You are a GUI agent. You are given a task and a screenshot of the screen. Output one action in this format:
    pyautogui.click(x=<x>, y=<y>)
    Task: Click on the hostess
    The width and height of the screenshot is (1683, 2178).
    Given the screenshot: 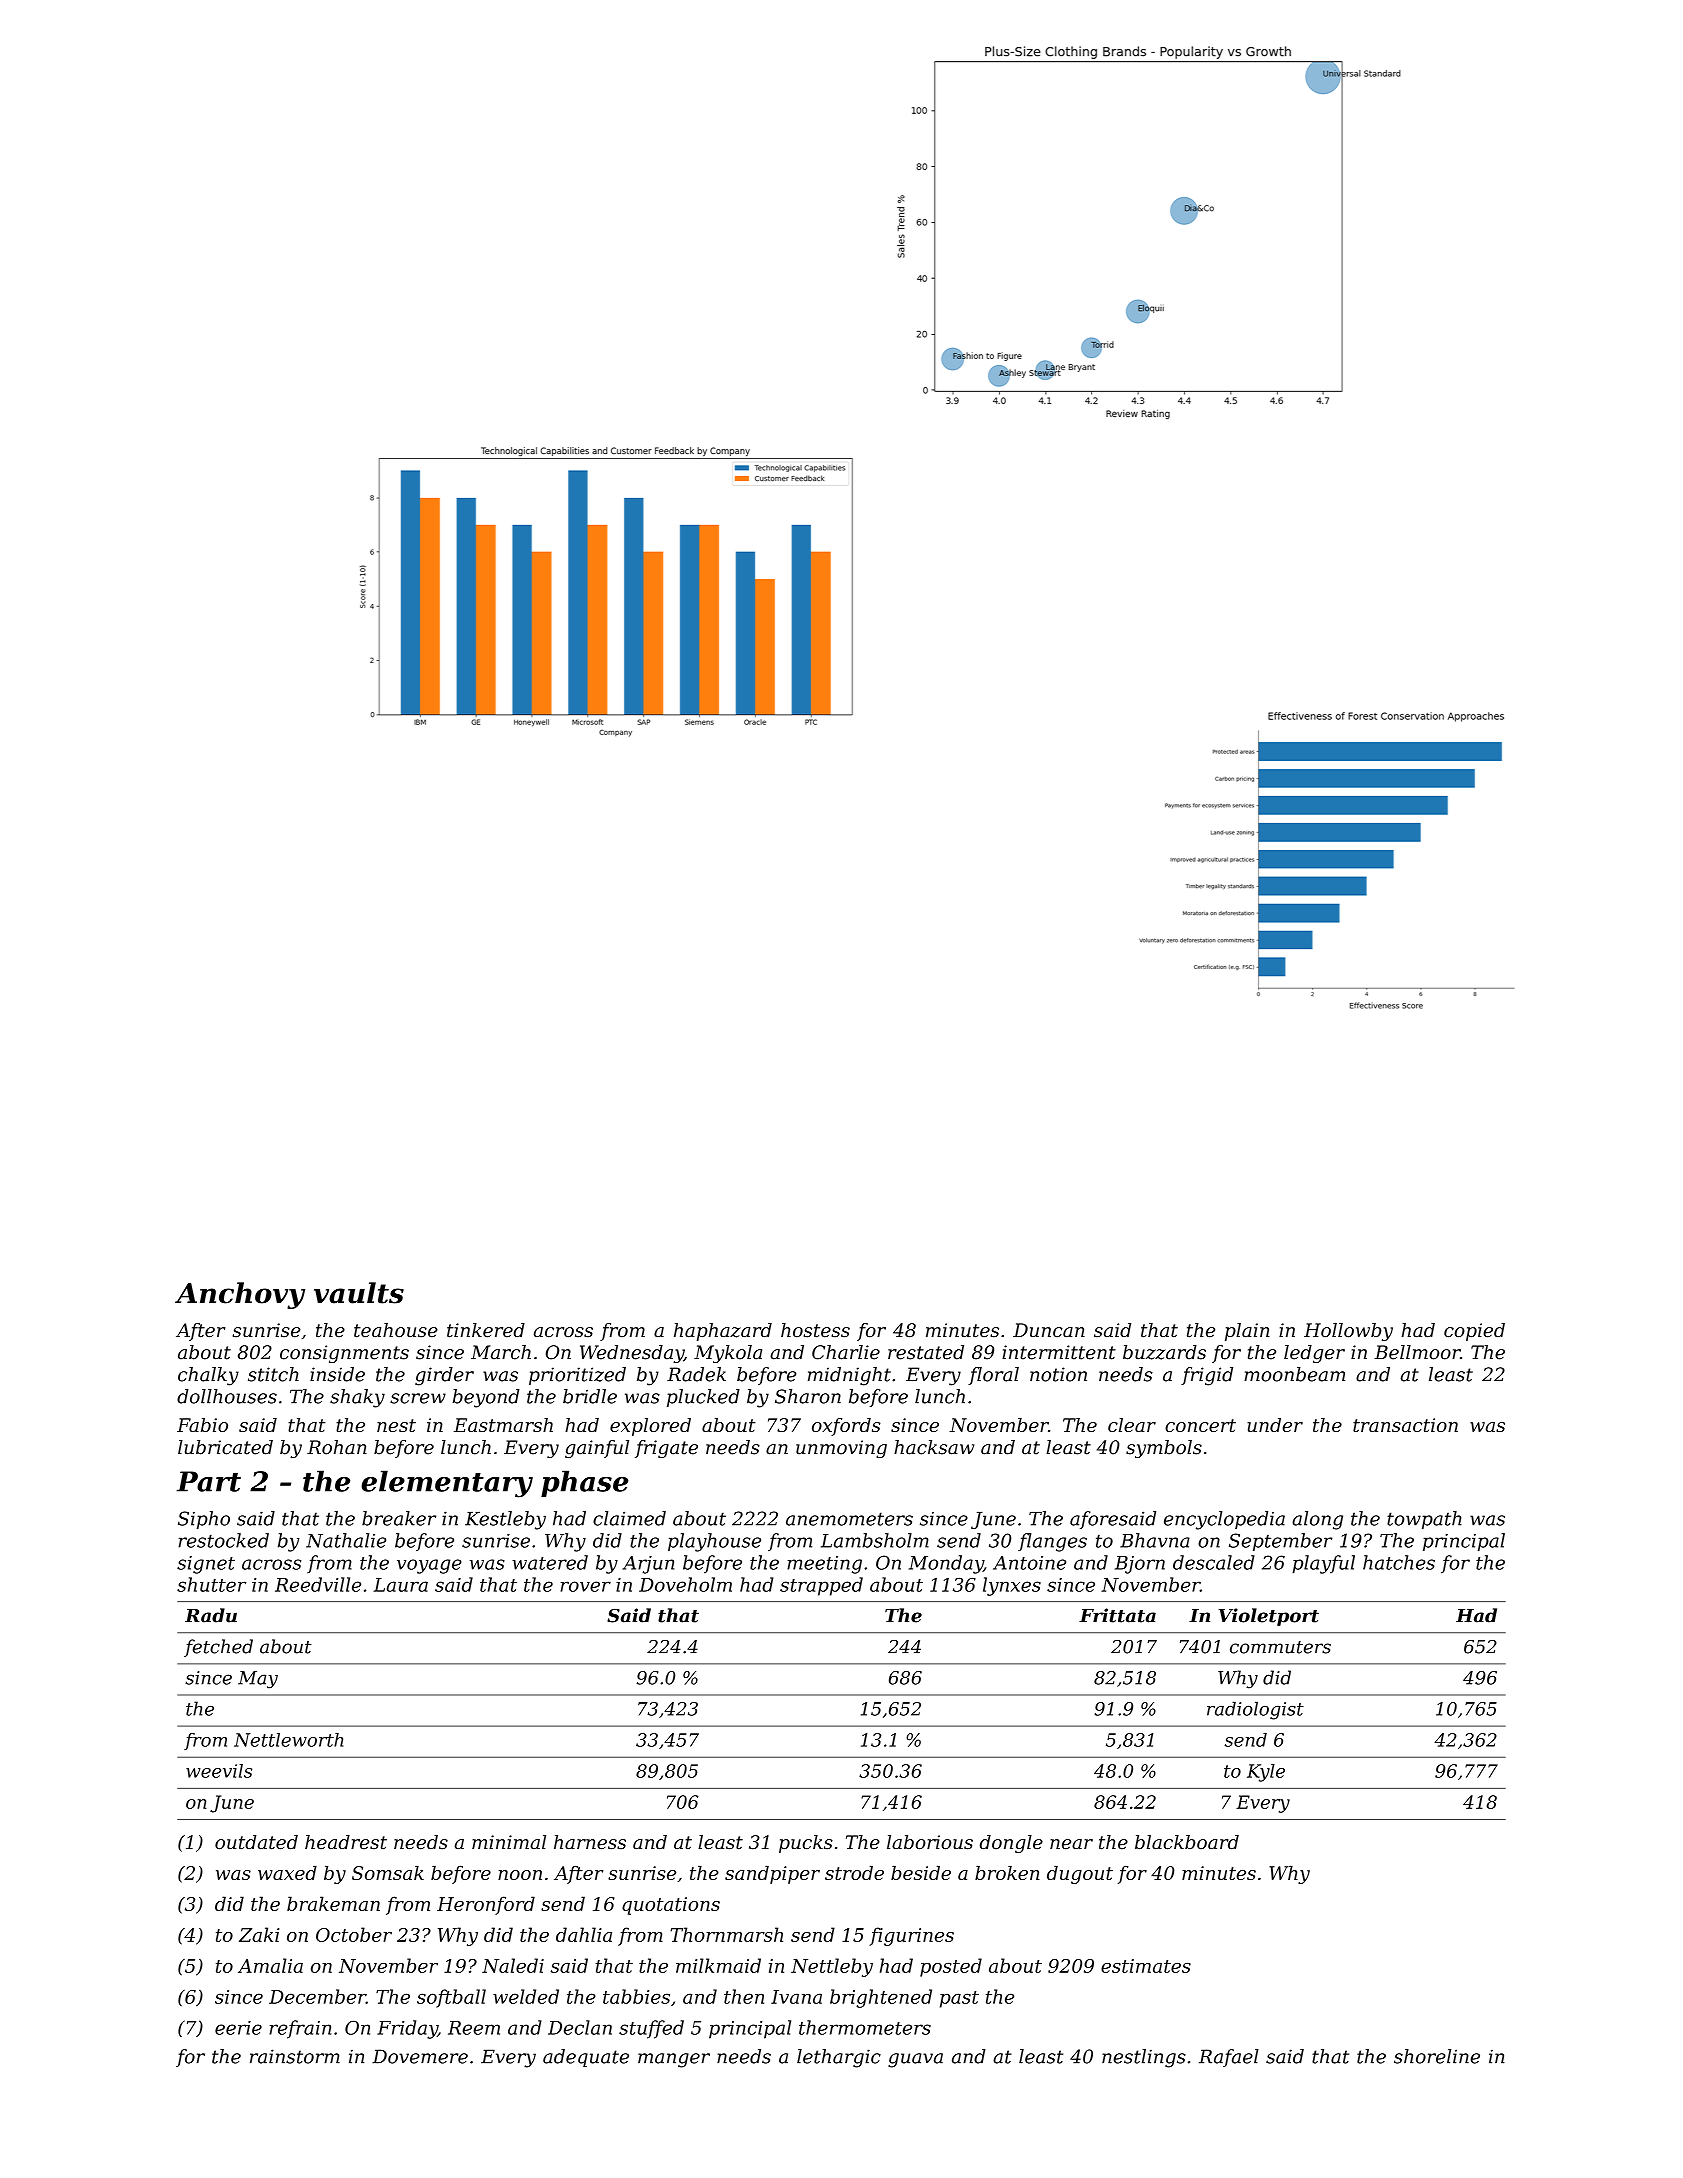 What is the action you would take?
    pyautogui.click(x=815, y=1330)
